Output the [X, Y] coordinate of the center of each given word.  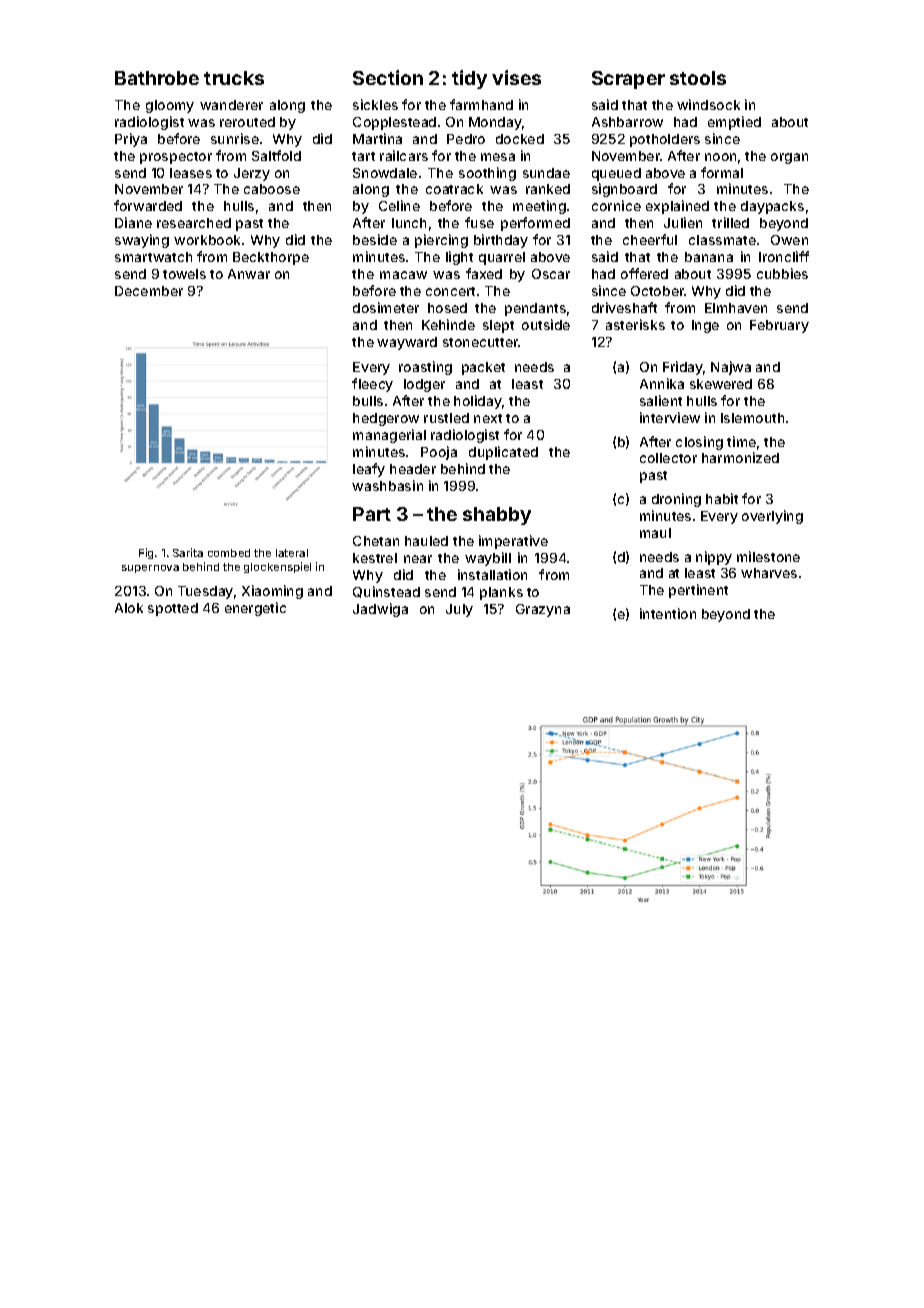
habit [722, 498]
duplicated [503, 453]
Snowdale [385, 173]
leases [191, 173]
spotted [173, 609]
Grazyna [543, 610]
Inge [705, 326]
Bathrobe [157, 78]
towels [184, 274]
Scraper [628, 80]
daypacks [772, 207]
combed [229, 553]
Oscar [551, 274]
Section [388, 77]
